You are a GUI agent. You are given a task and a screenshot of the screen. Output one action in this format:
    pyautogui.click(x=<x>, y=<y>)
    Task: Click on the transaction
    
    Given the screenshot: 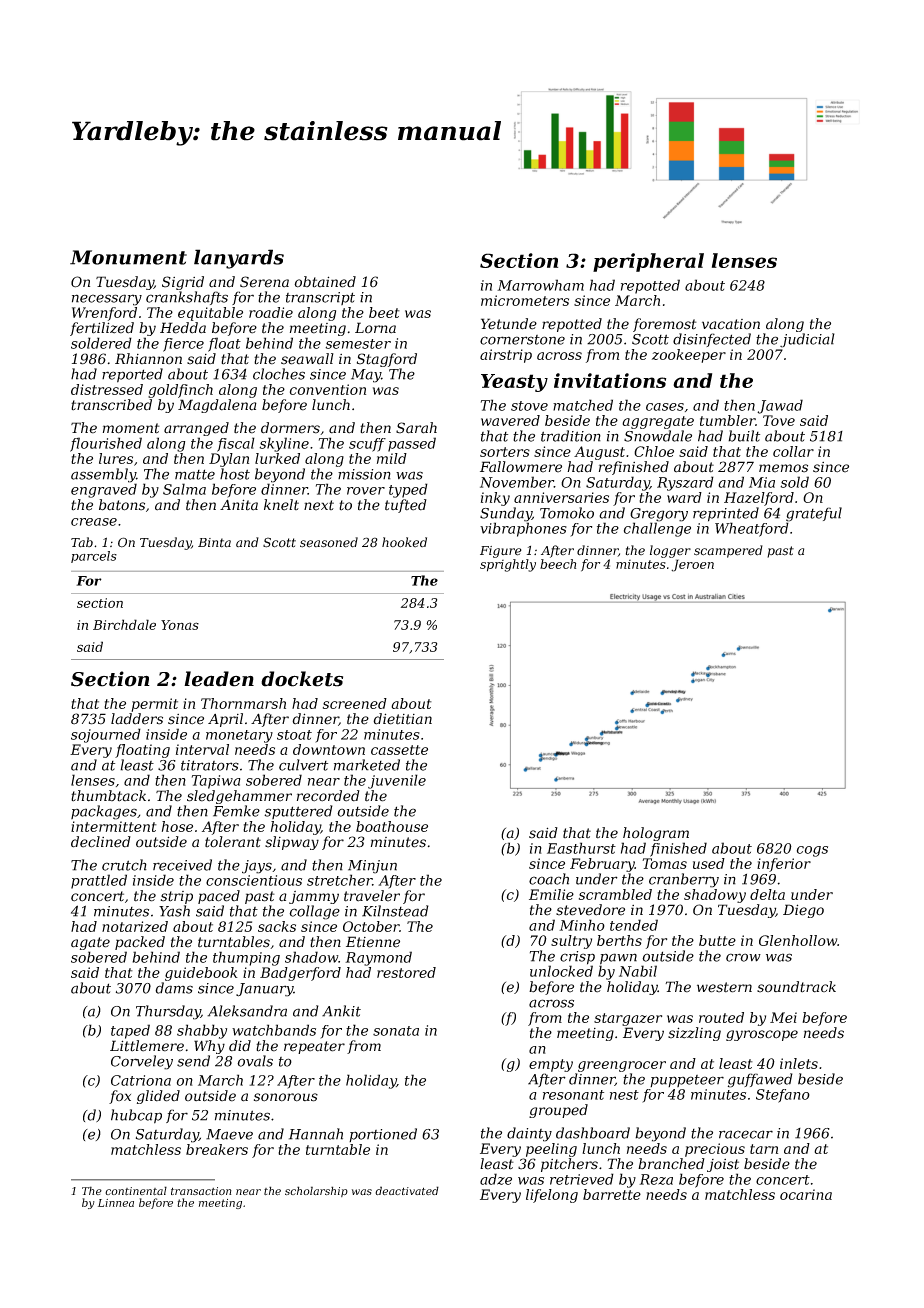 What is the action you would take?
    pyautogui.click(x=201, y=1191)
